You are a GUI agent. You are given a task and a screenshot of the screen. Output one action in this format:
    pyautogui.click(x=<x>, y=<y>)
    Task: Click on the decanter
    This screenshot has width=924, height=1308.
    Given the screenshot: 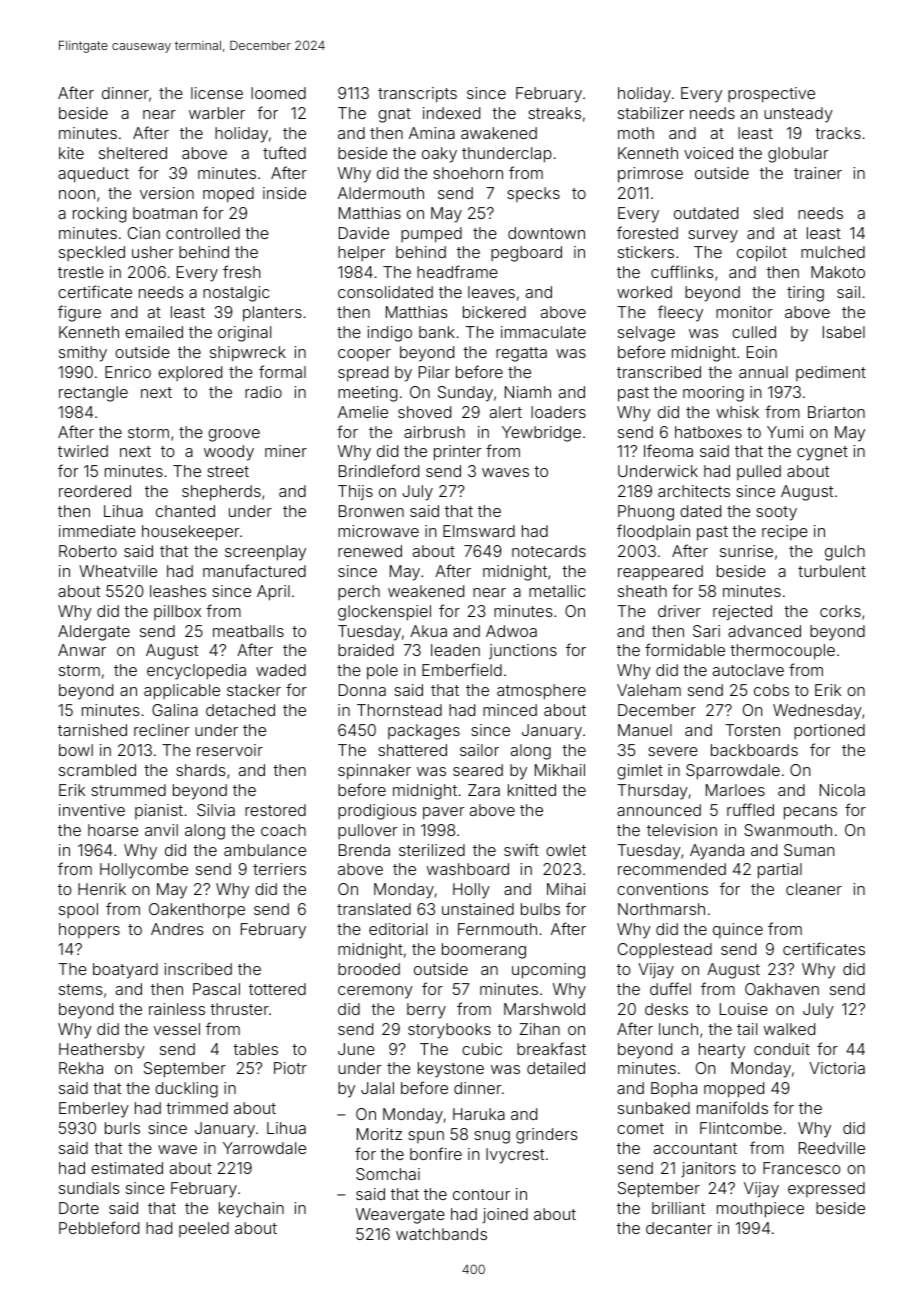 What is the action you would take?
    pyautogui.click(x=679, y=1228)
